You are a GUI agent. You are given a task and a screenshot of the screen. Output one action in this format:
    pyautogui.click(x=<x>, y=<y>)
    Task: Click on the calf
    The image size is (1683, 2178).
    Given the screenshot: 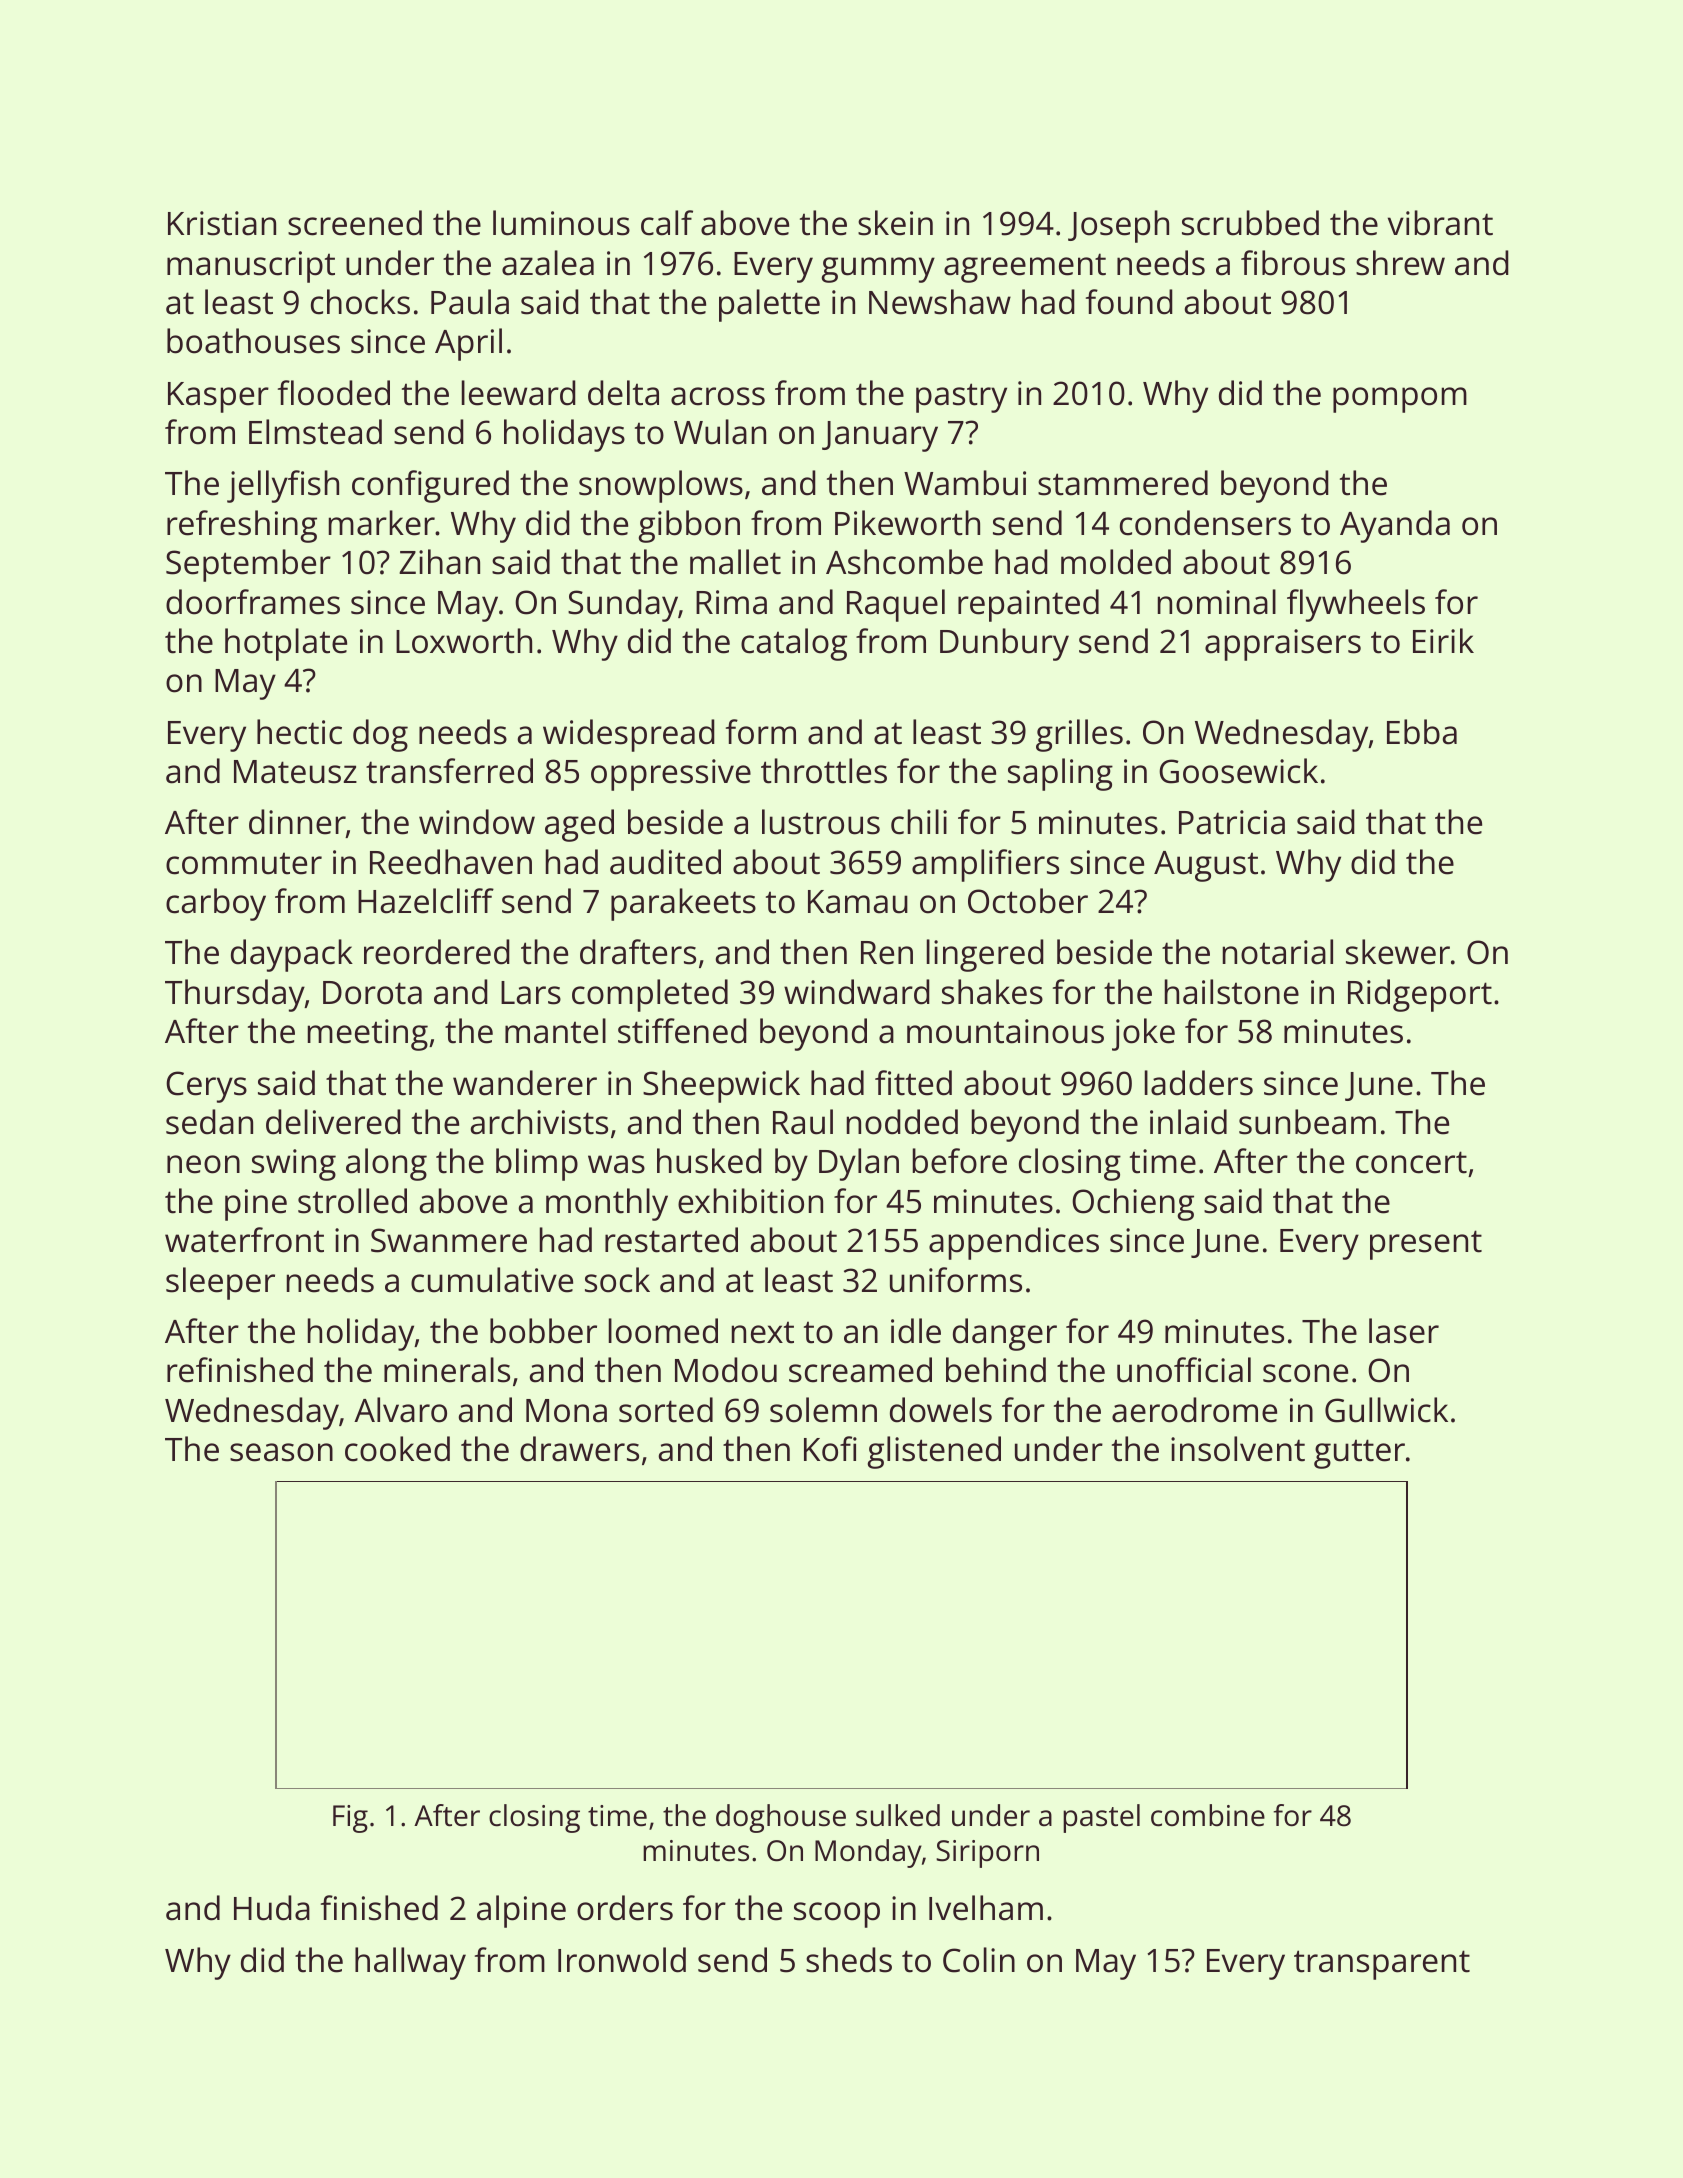 What is the action you would take?
    pyautogui.click(x=667, y=223)
